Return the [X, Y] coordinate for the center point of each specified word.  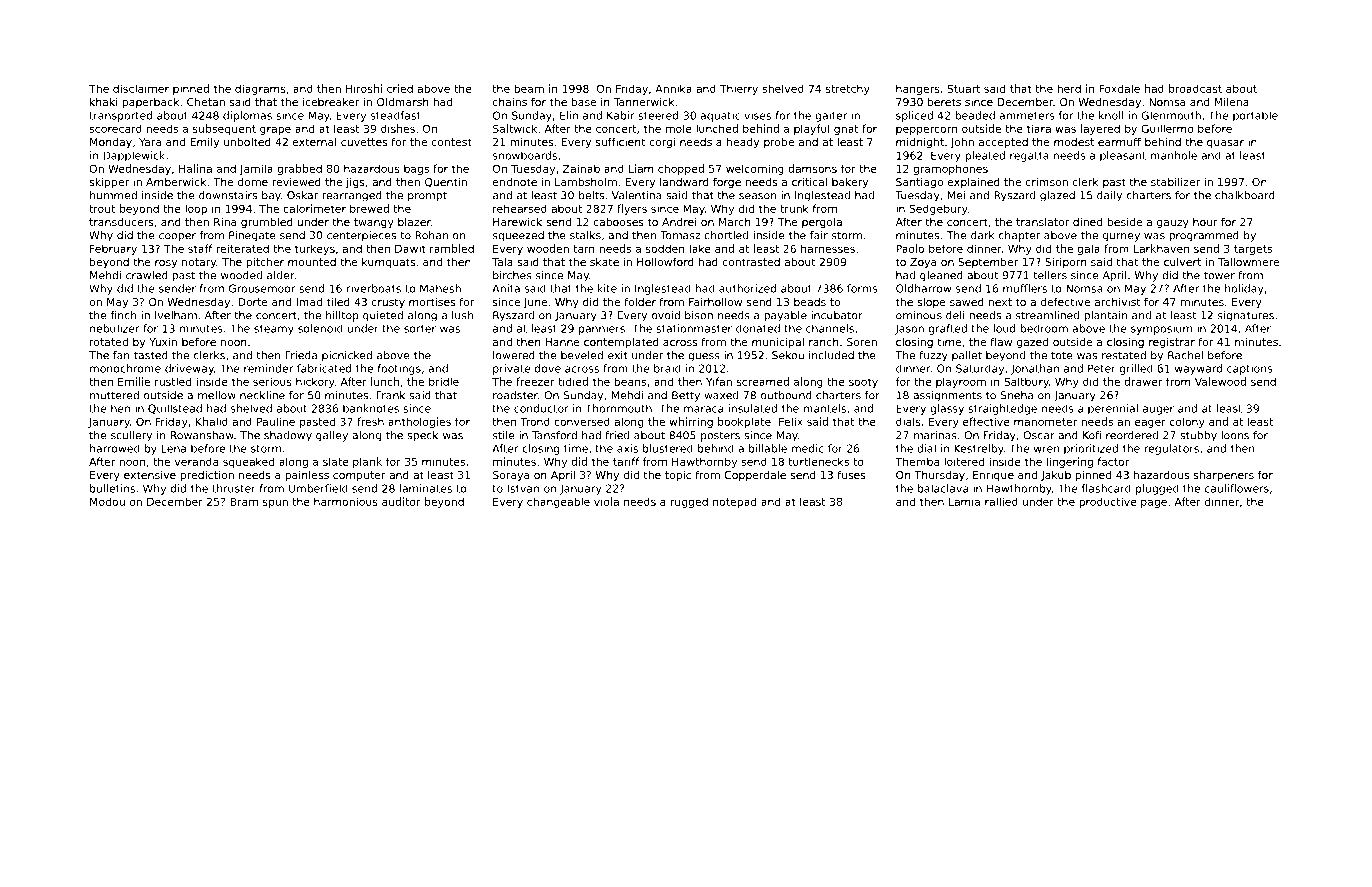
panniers [602, 329]
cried [400, 88]
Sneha [1017, 395]
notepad [734, 502]
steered [658, 115]
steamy [274, 330]
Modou [107, 501]
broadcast [1195, 88]
